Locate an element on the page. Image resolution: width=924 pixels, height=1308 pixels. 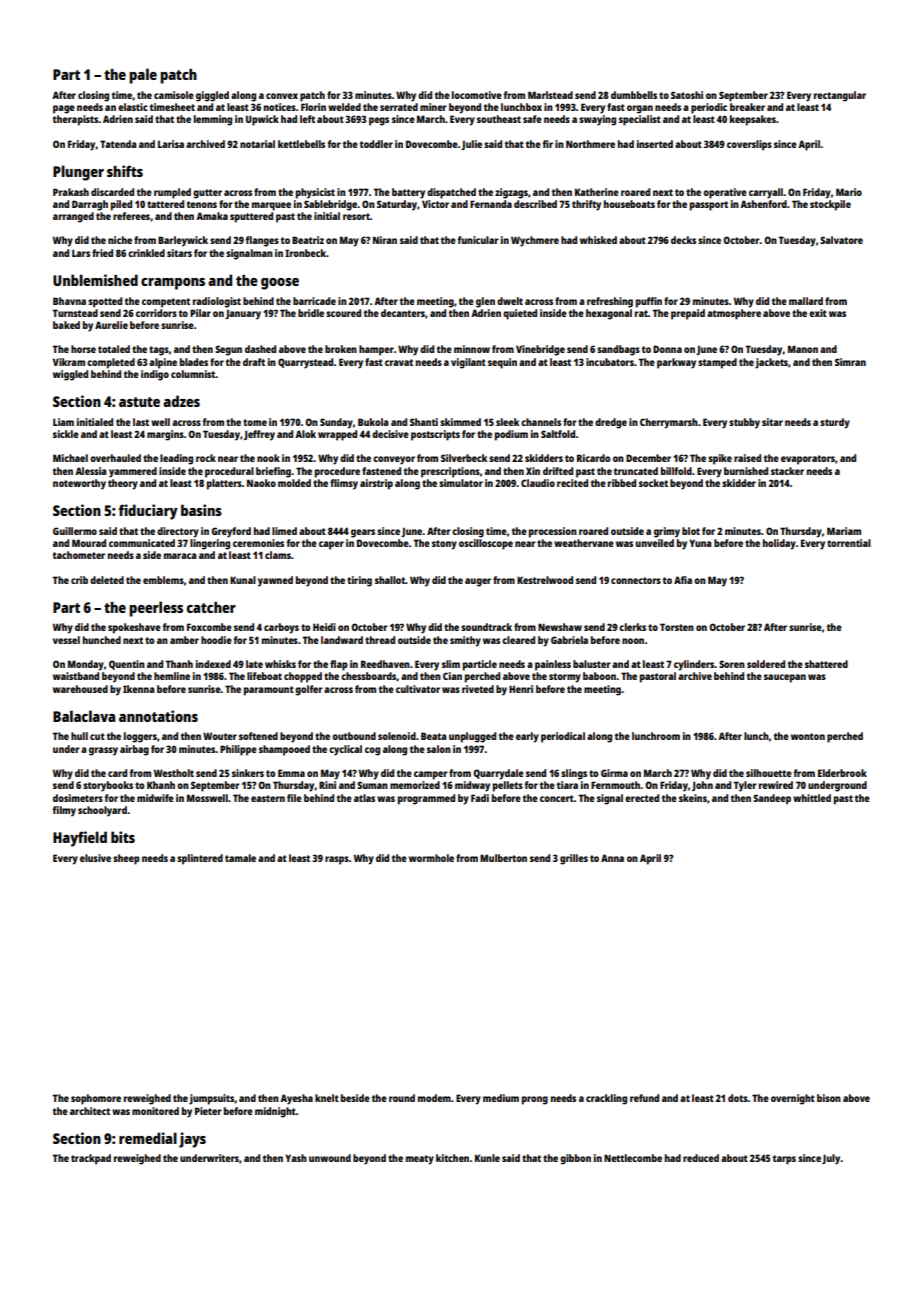
whittled is located at coordinates (812, 798).
